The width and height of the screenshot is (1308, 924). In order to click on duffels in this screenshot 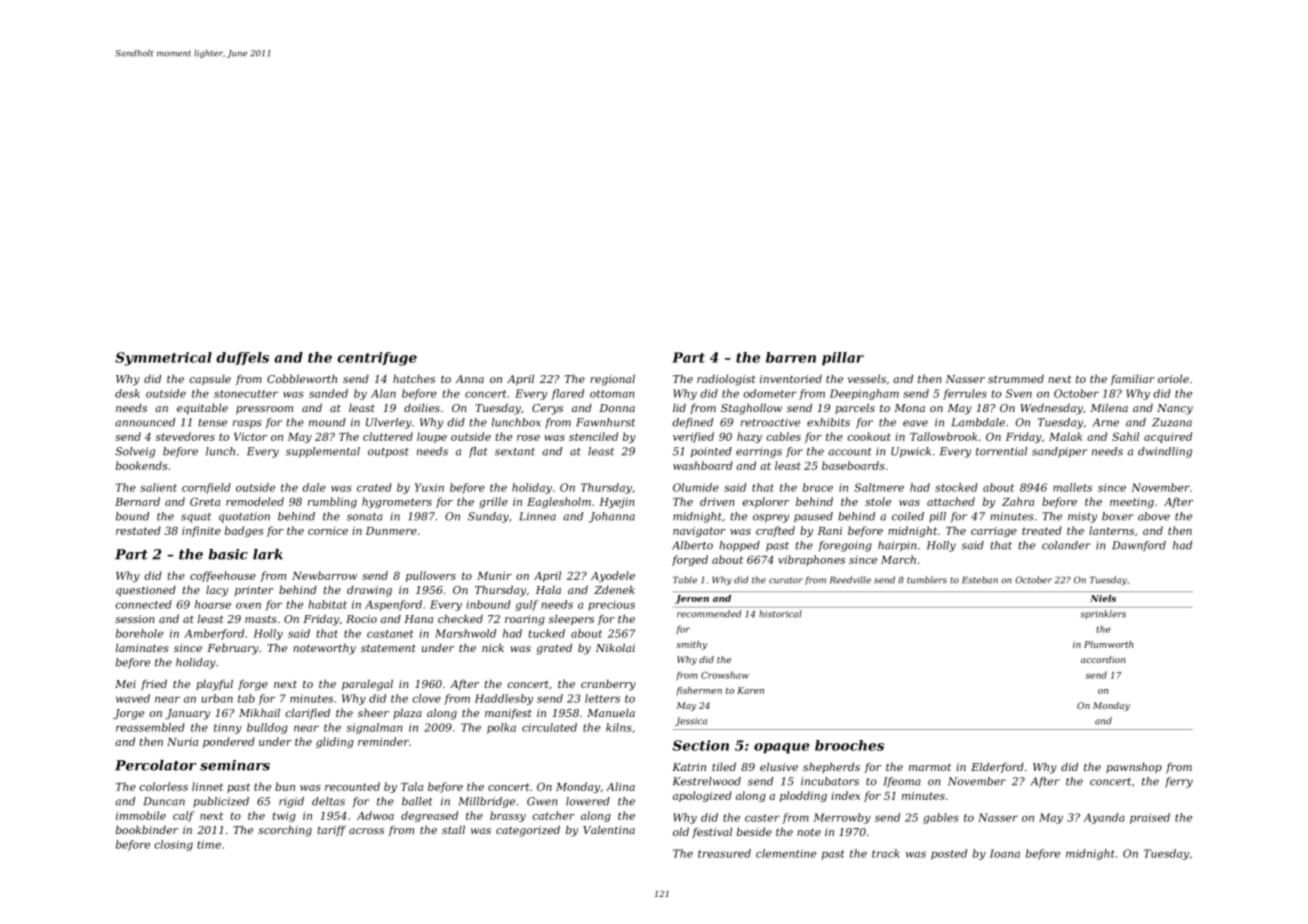, I will do `click(242, 358)`.
